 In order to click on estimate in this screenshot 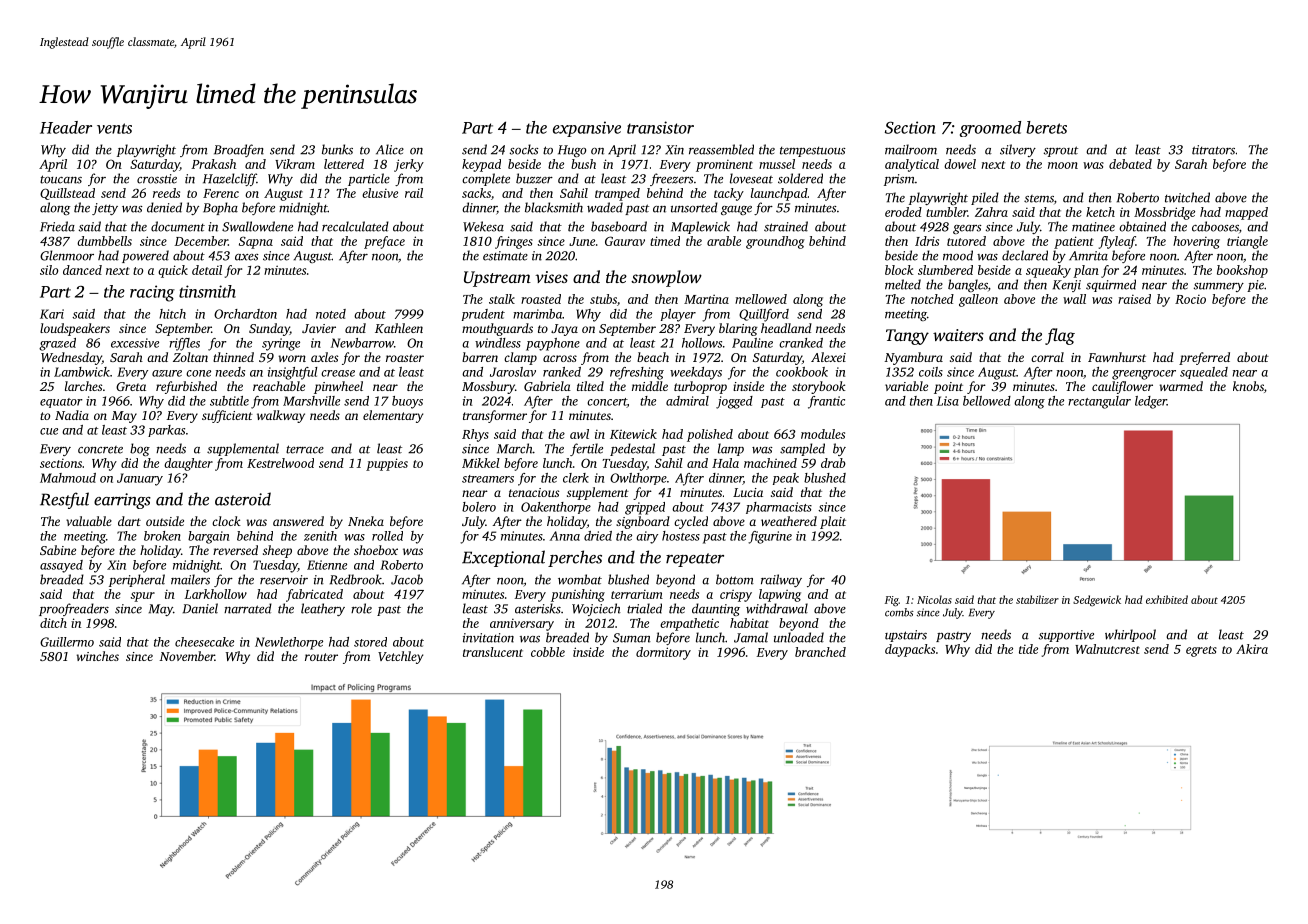, I will do `click(505, 256)`.
